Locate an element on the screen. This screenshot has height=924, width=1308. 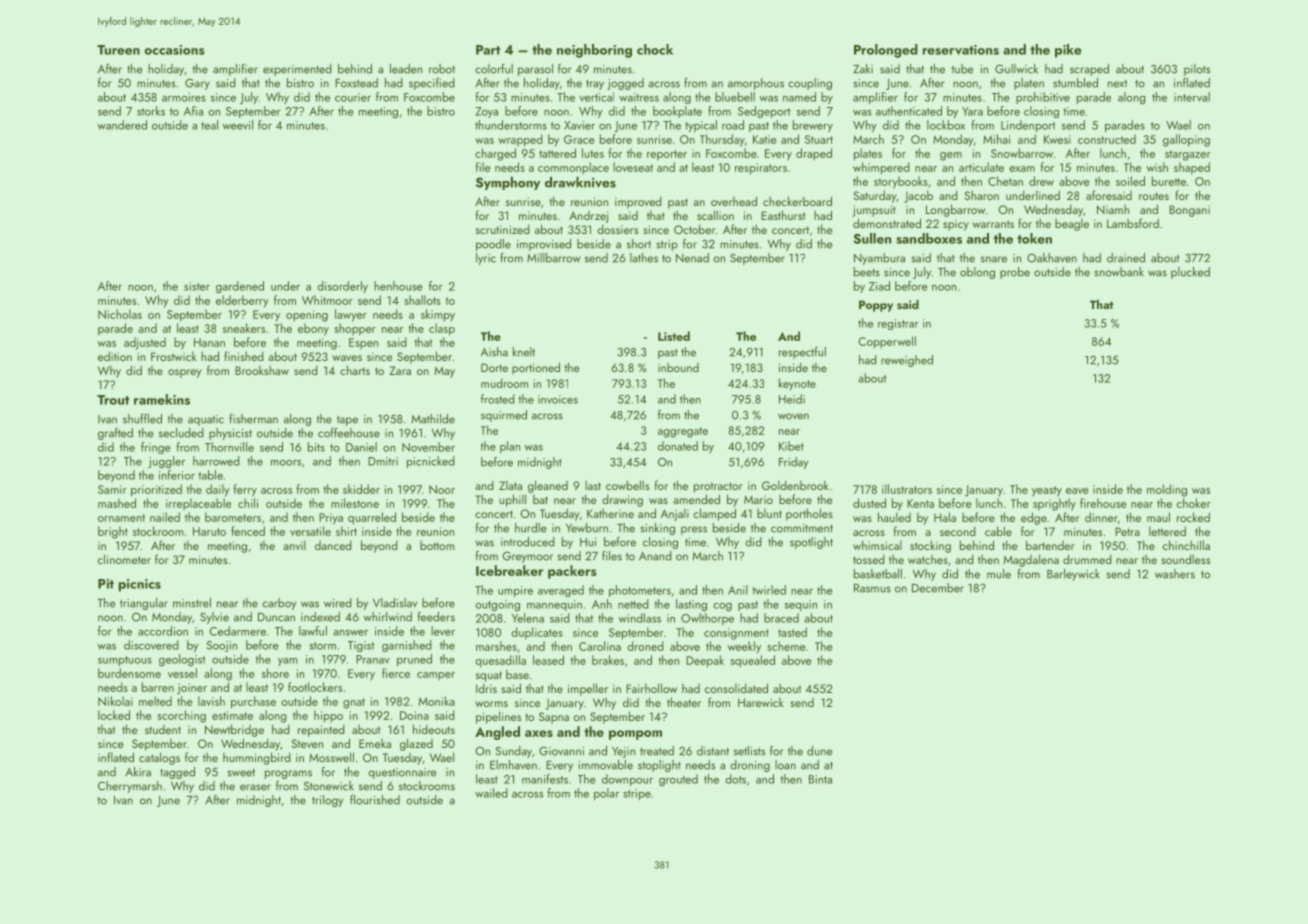
December is located at coordinates (938, 588).
